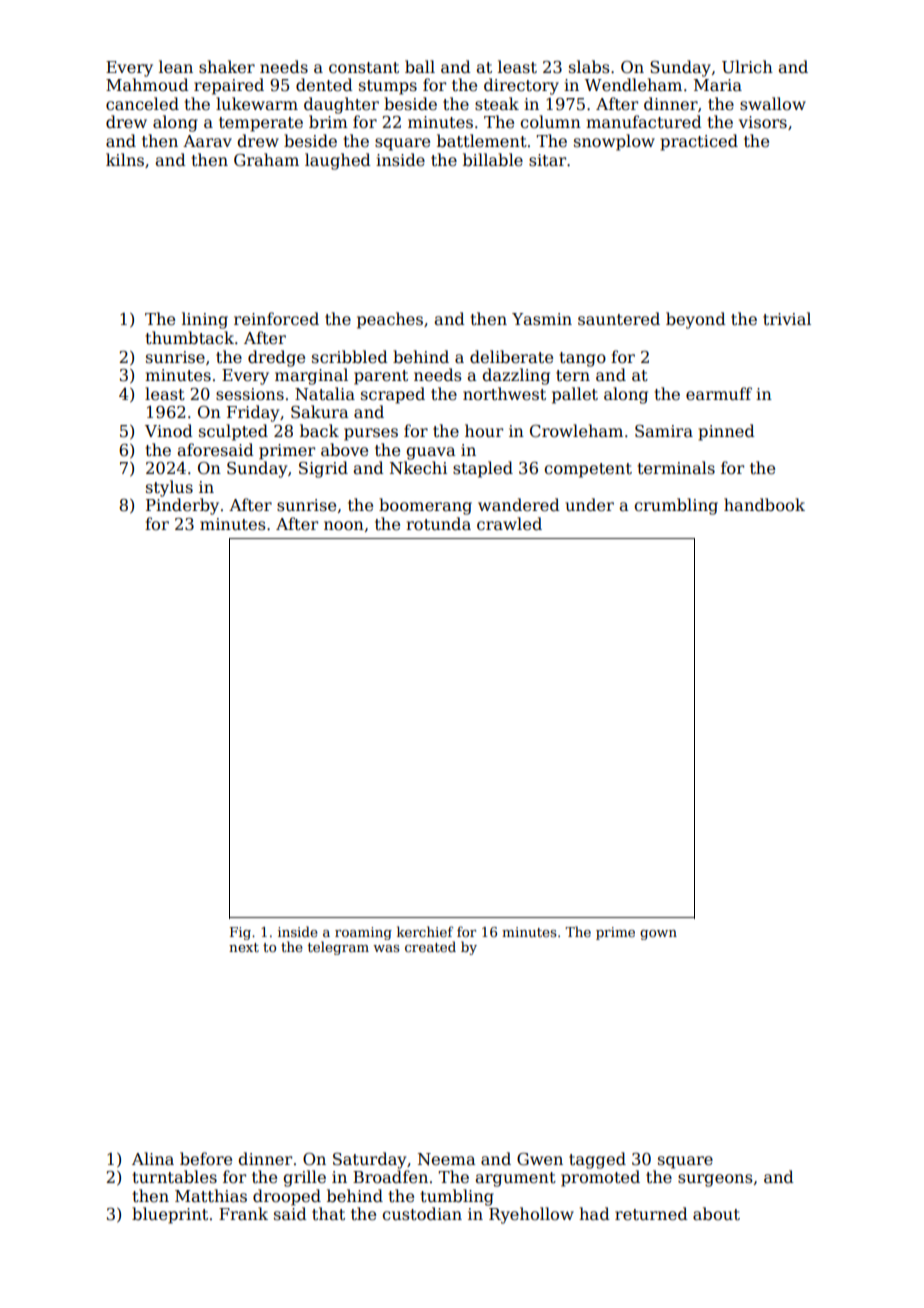 The height and width of the document is (1308, 924). What do you see at coordinates (614, 142) in the document?
I see `snowplow` at bounding box center [614, 142].
